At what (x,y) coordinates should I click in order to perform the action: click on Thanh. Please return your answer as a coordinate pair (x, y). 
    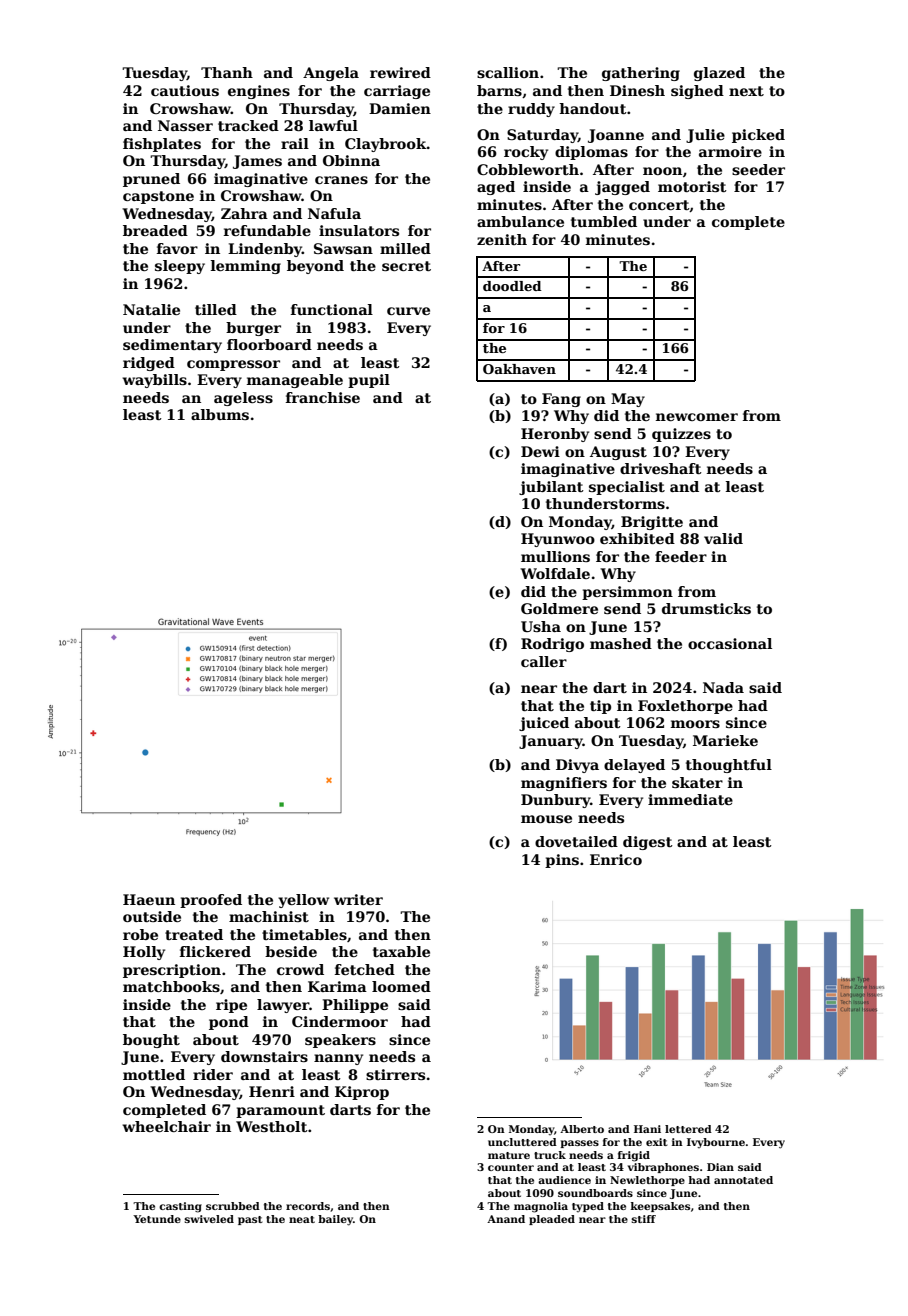
    Looking at the image, I should click on (227, 72).
